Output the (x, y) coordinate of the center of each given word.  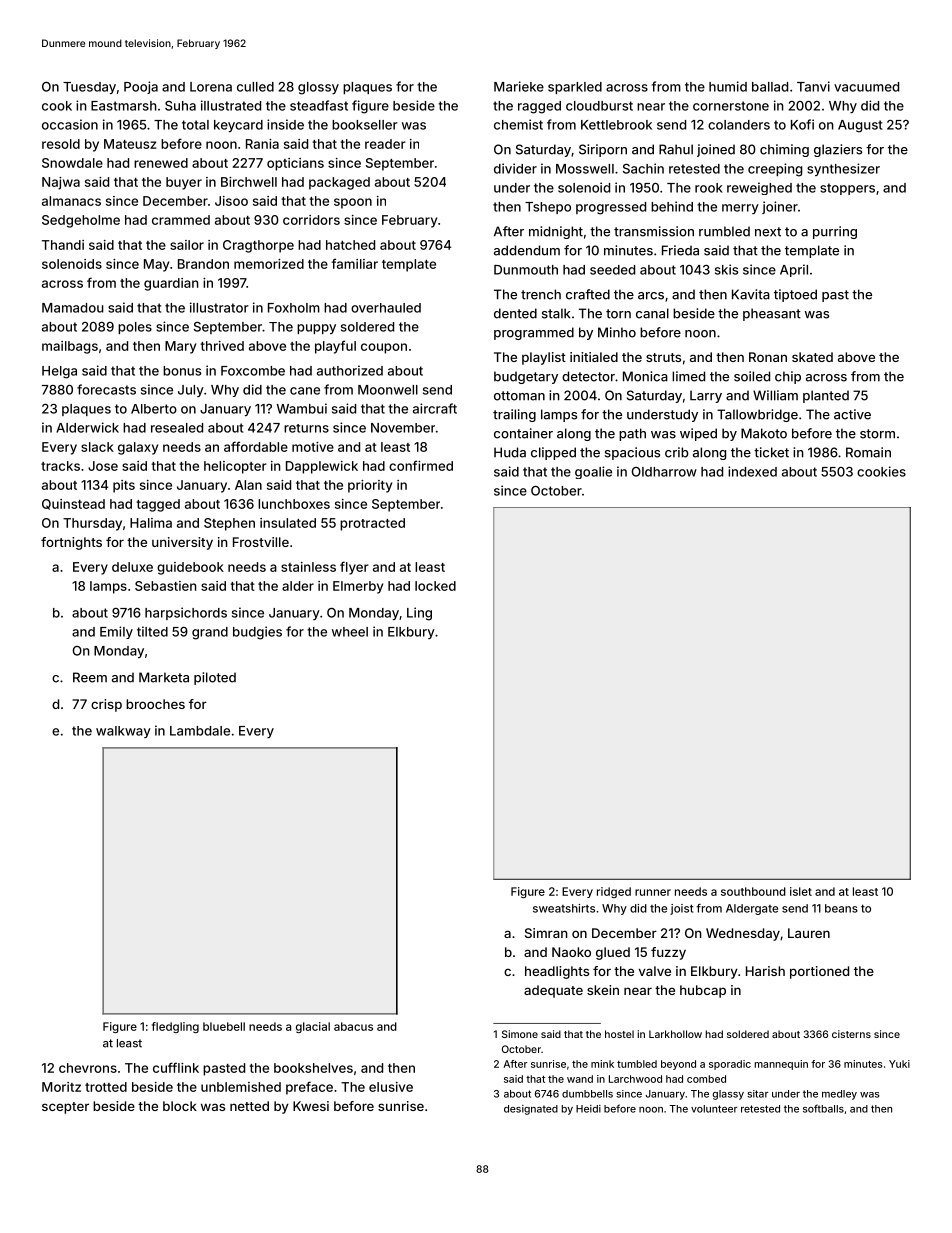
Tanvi (813, 86)
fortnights (71, 543)
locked (435, 586)
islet (801, 891)
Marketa (164, 677)
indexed (752, 471)
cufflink (176, 1067)
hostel (619, 1034)
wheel (350, 632)
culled (255, 87)
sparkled (575, 88)
